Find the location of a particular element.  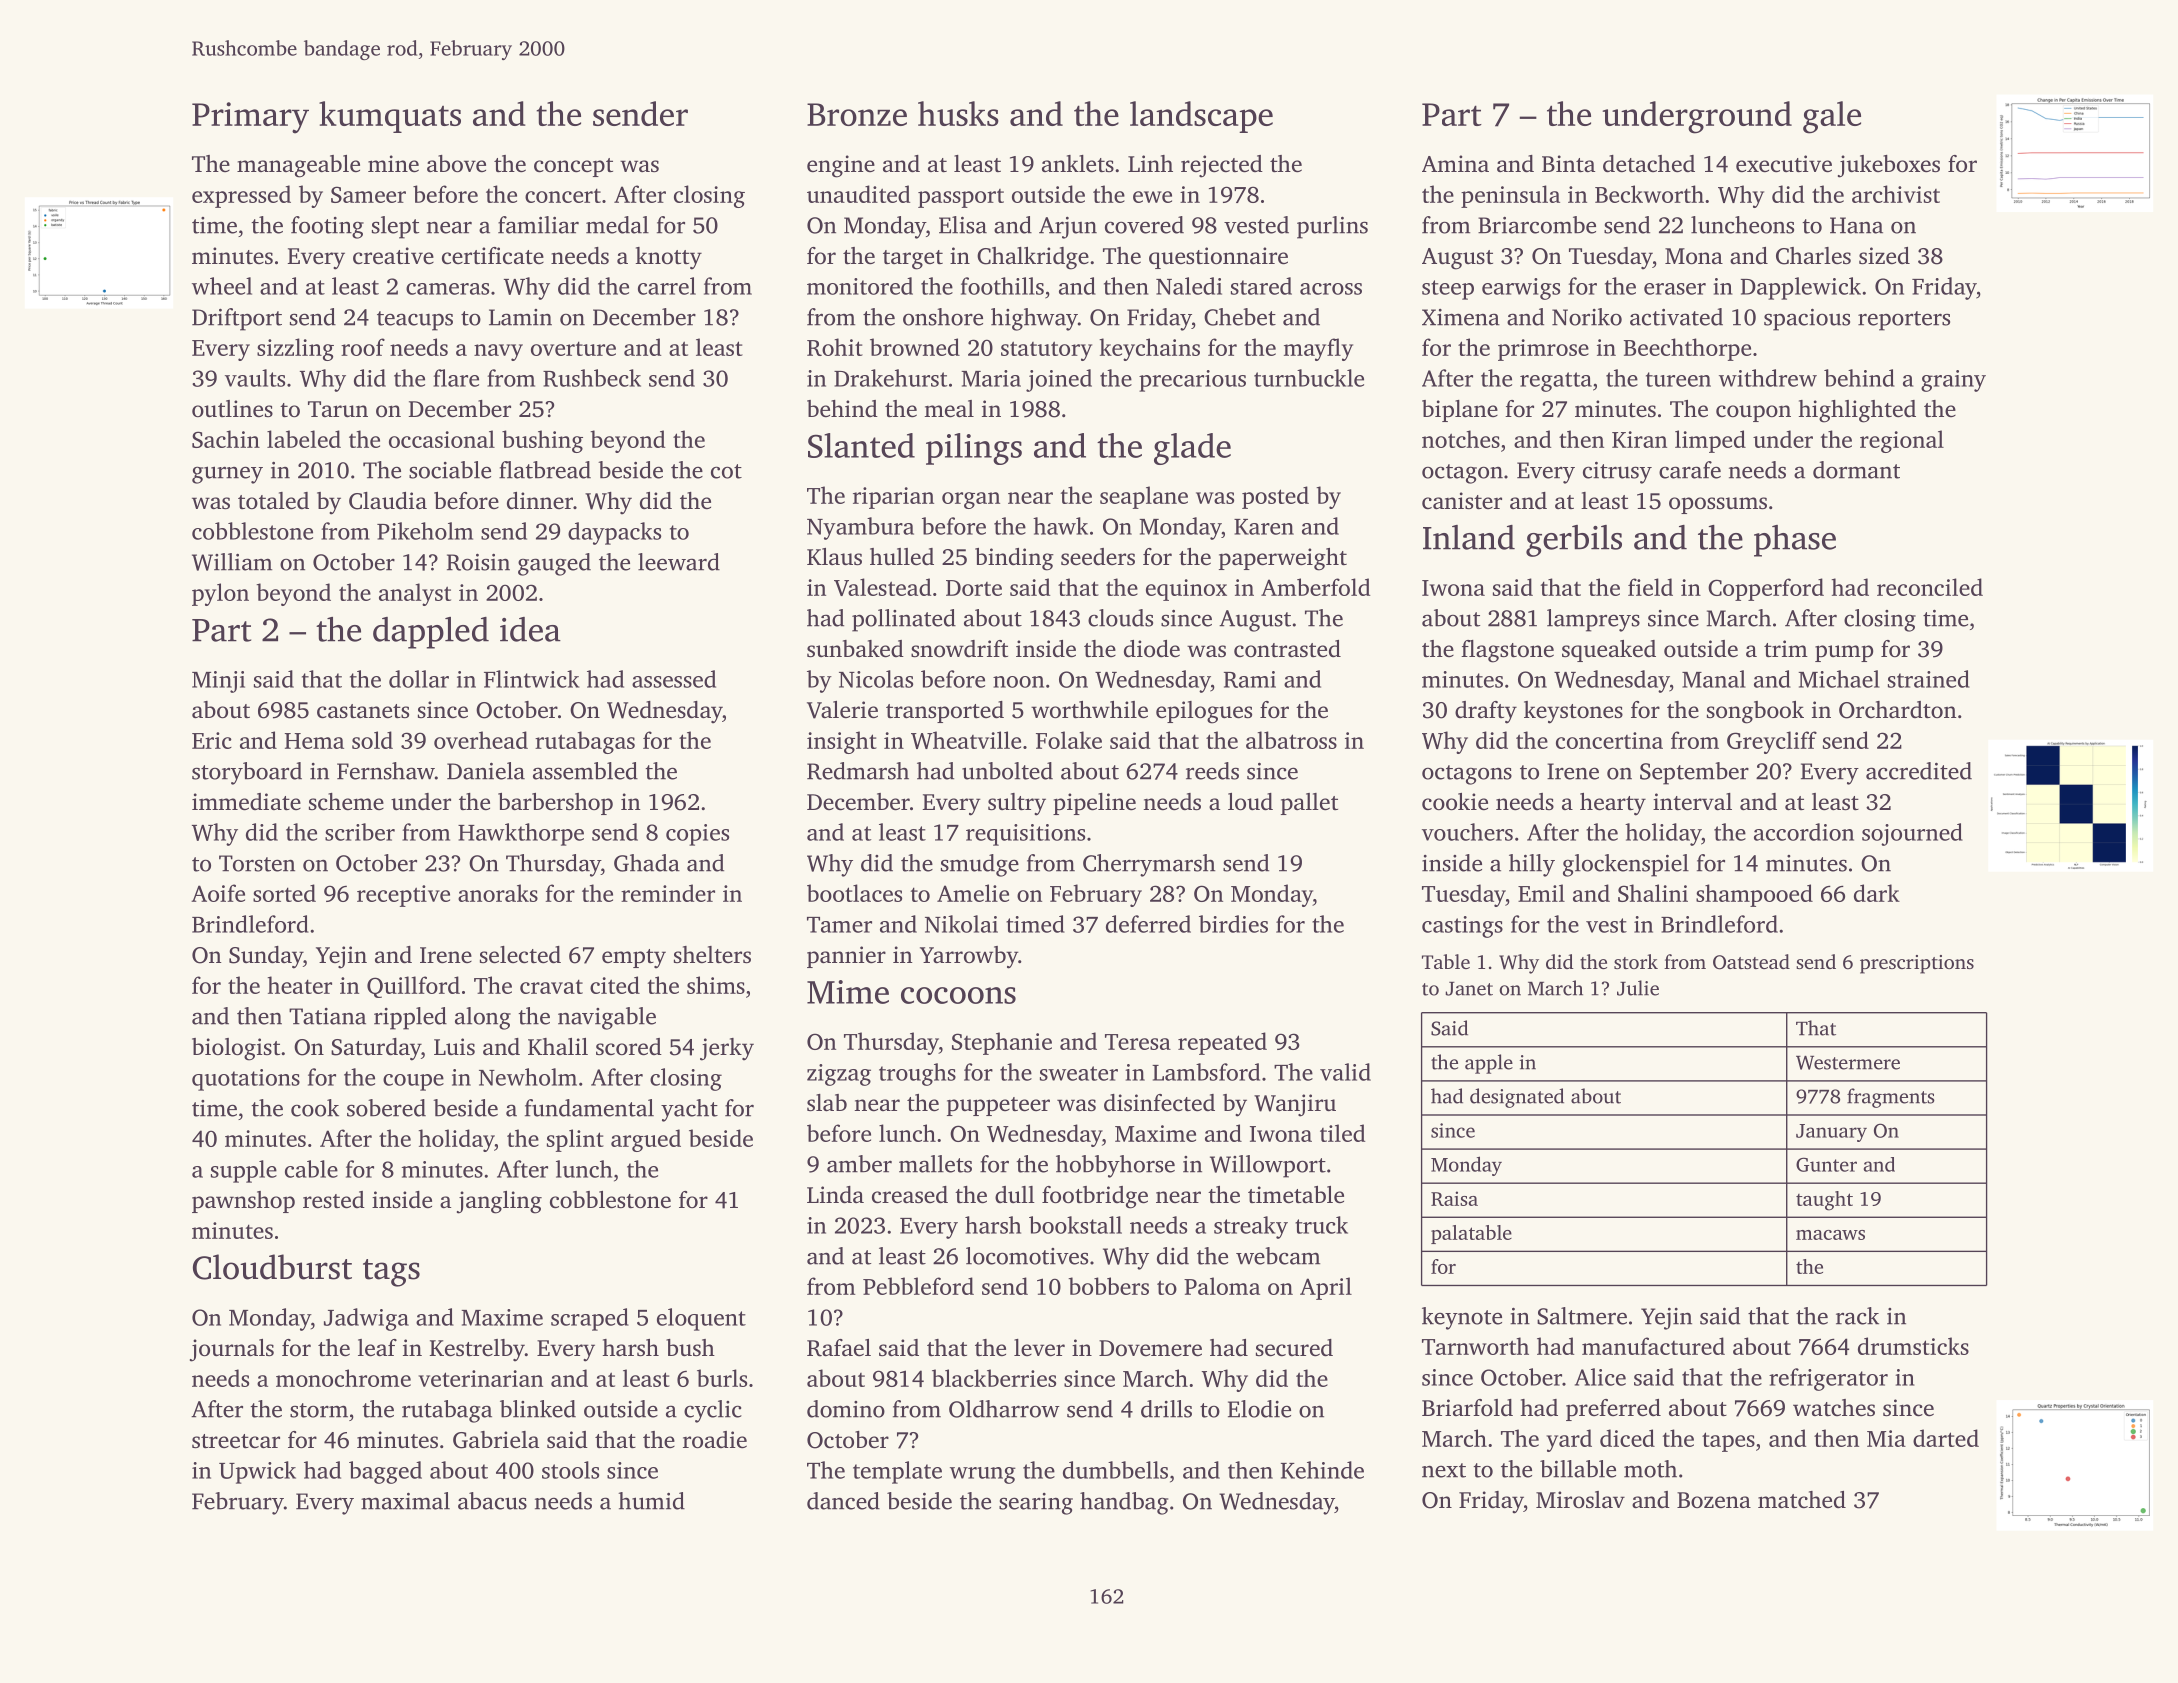

interval is located at coordinates (1692, 802).
